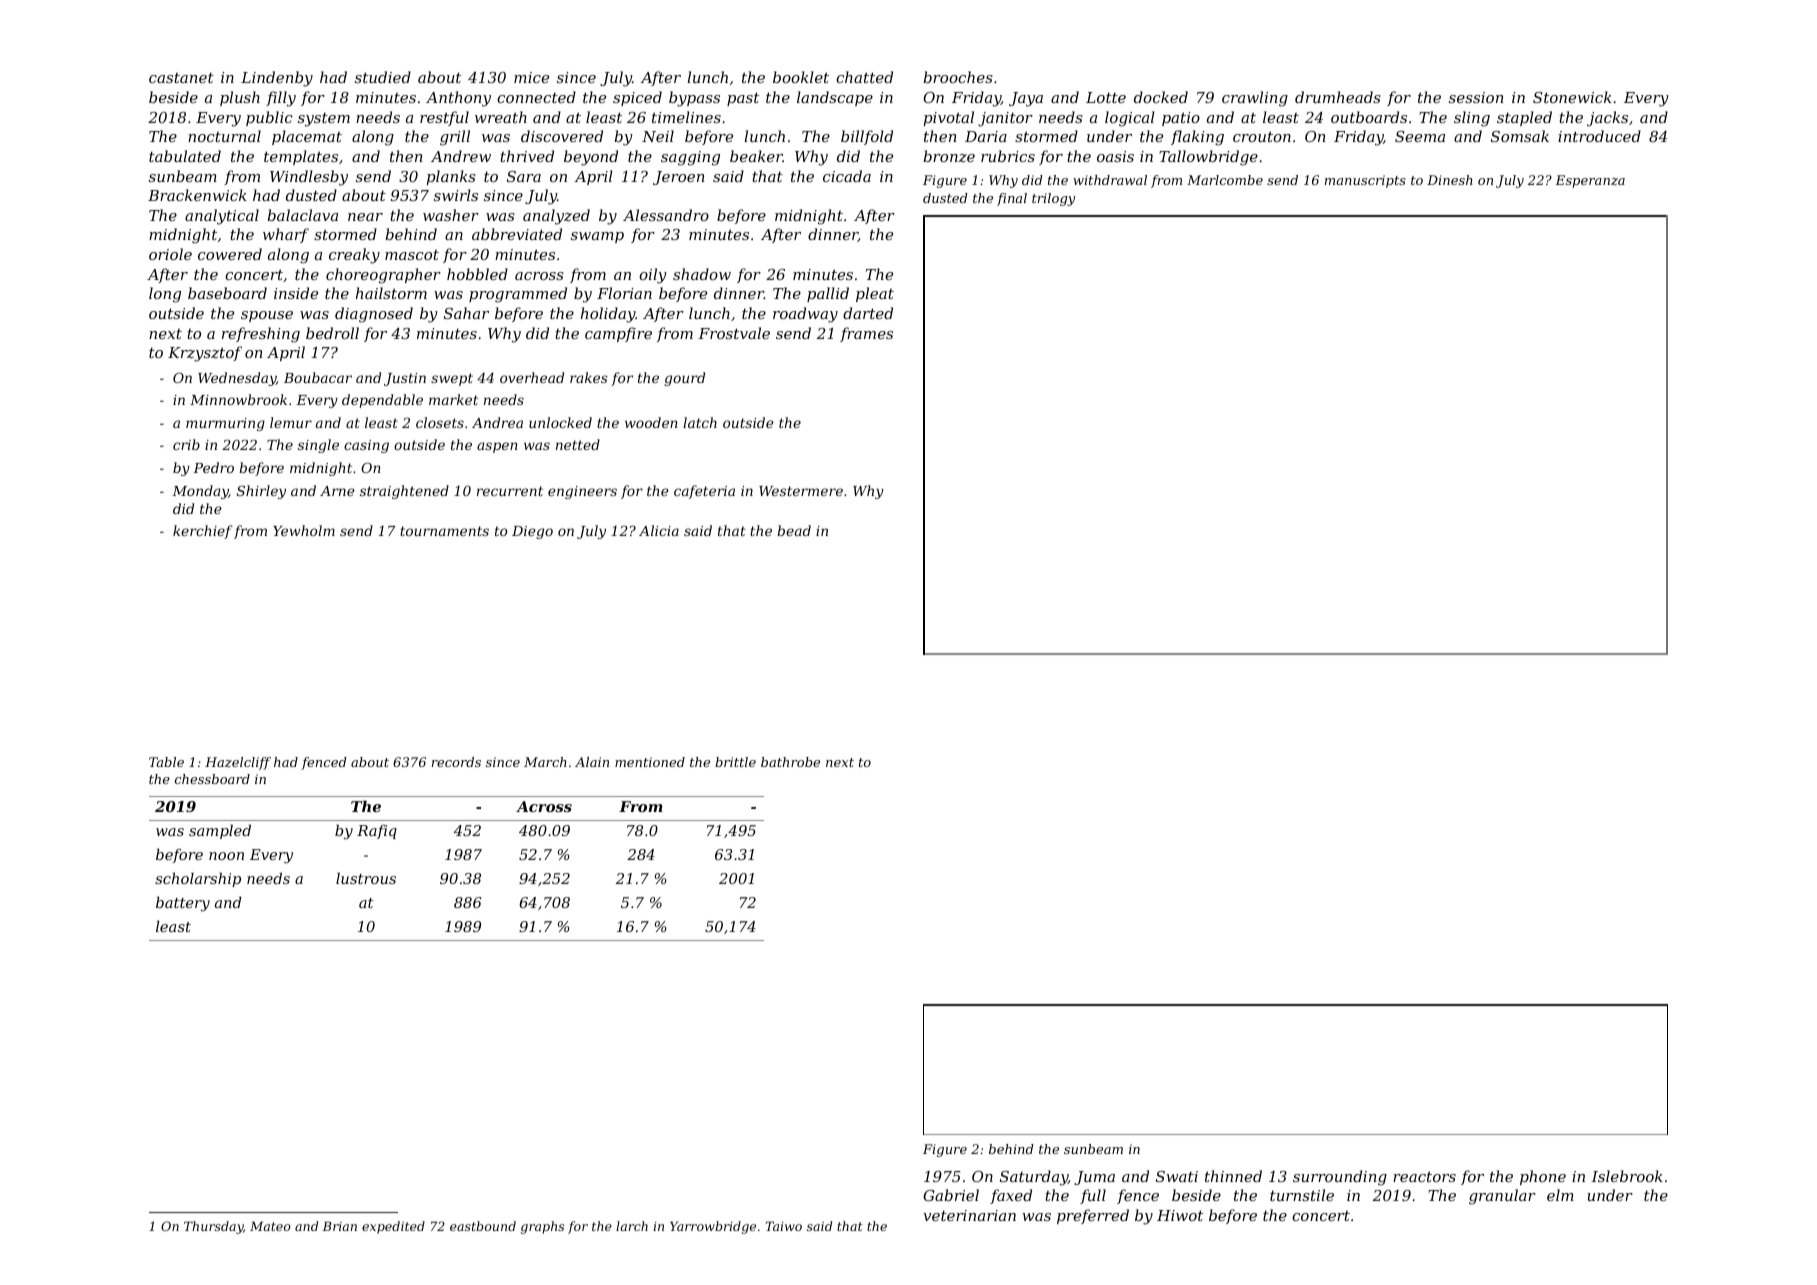 The image size is (1817, 1285). What do you see at coordinates (650, 762) in the screenshot?
I see `mentioned` at bounding box center [650, 762].
